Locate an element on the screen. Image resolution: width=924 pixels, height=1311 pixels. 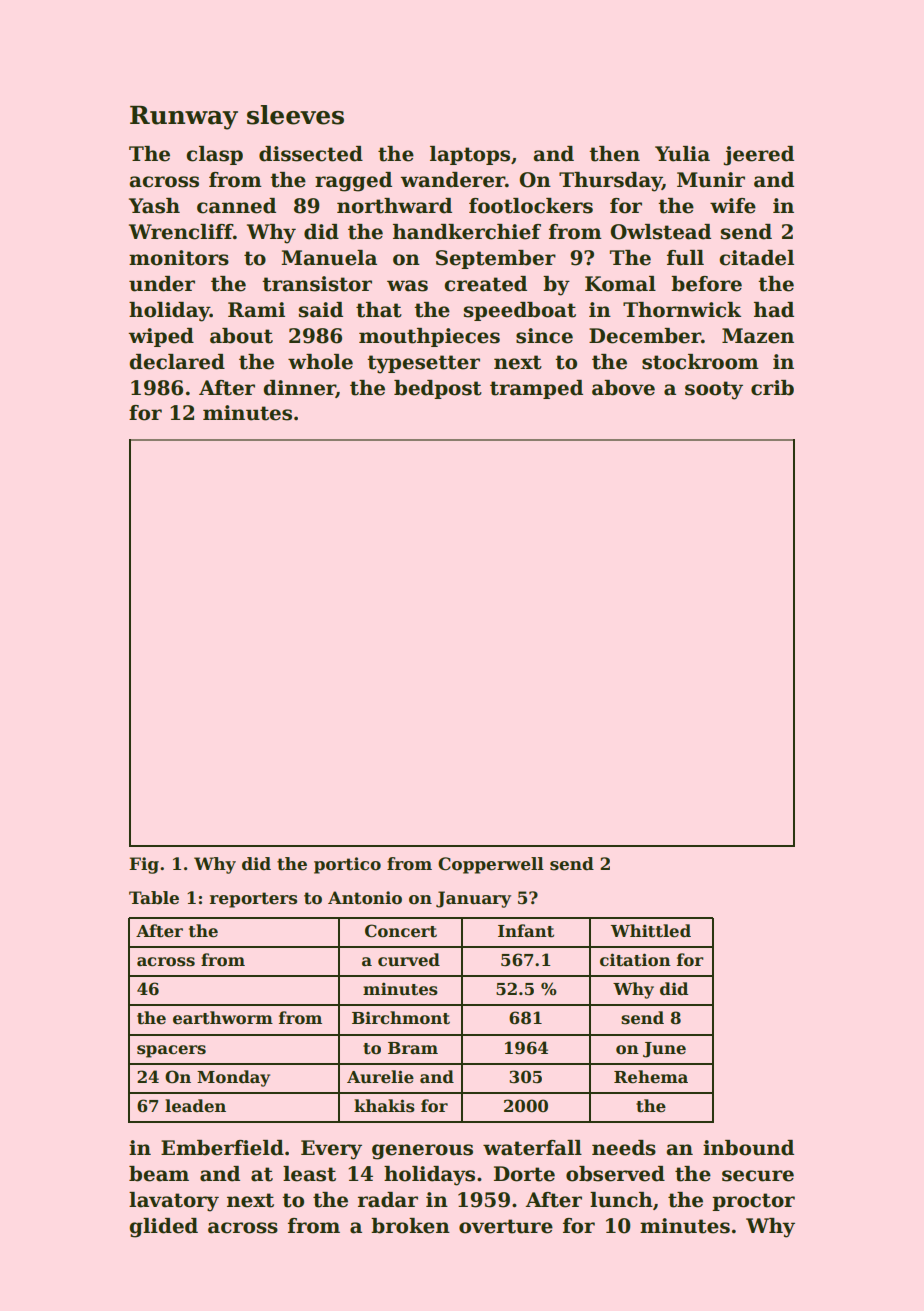
September is located at coordinates (496, 259).
